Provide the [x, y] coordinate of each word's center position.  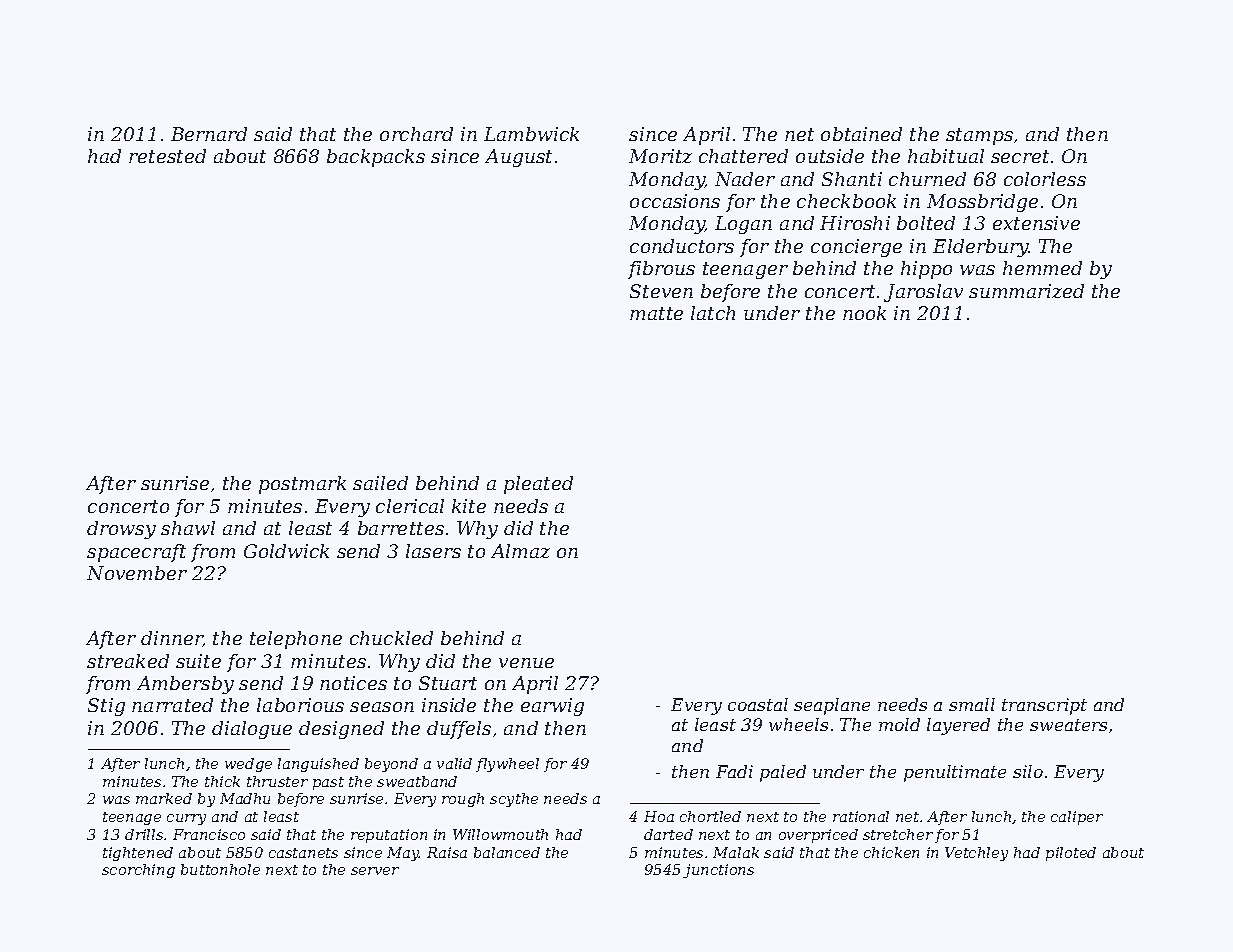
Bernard [209, 134]
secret [1020, 156]
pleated [538, 485]
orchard [416, 134]
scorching [138, 871]
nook [864, 313]
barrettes [401, 528]
